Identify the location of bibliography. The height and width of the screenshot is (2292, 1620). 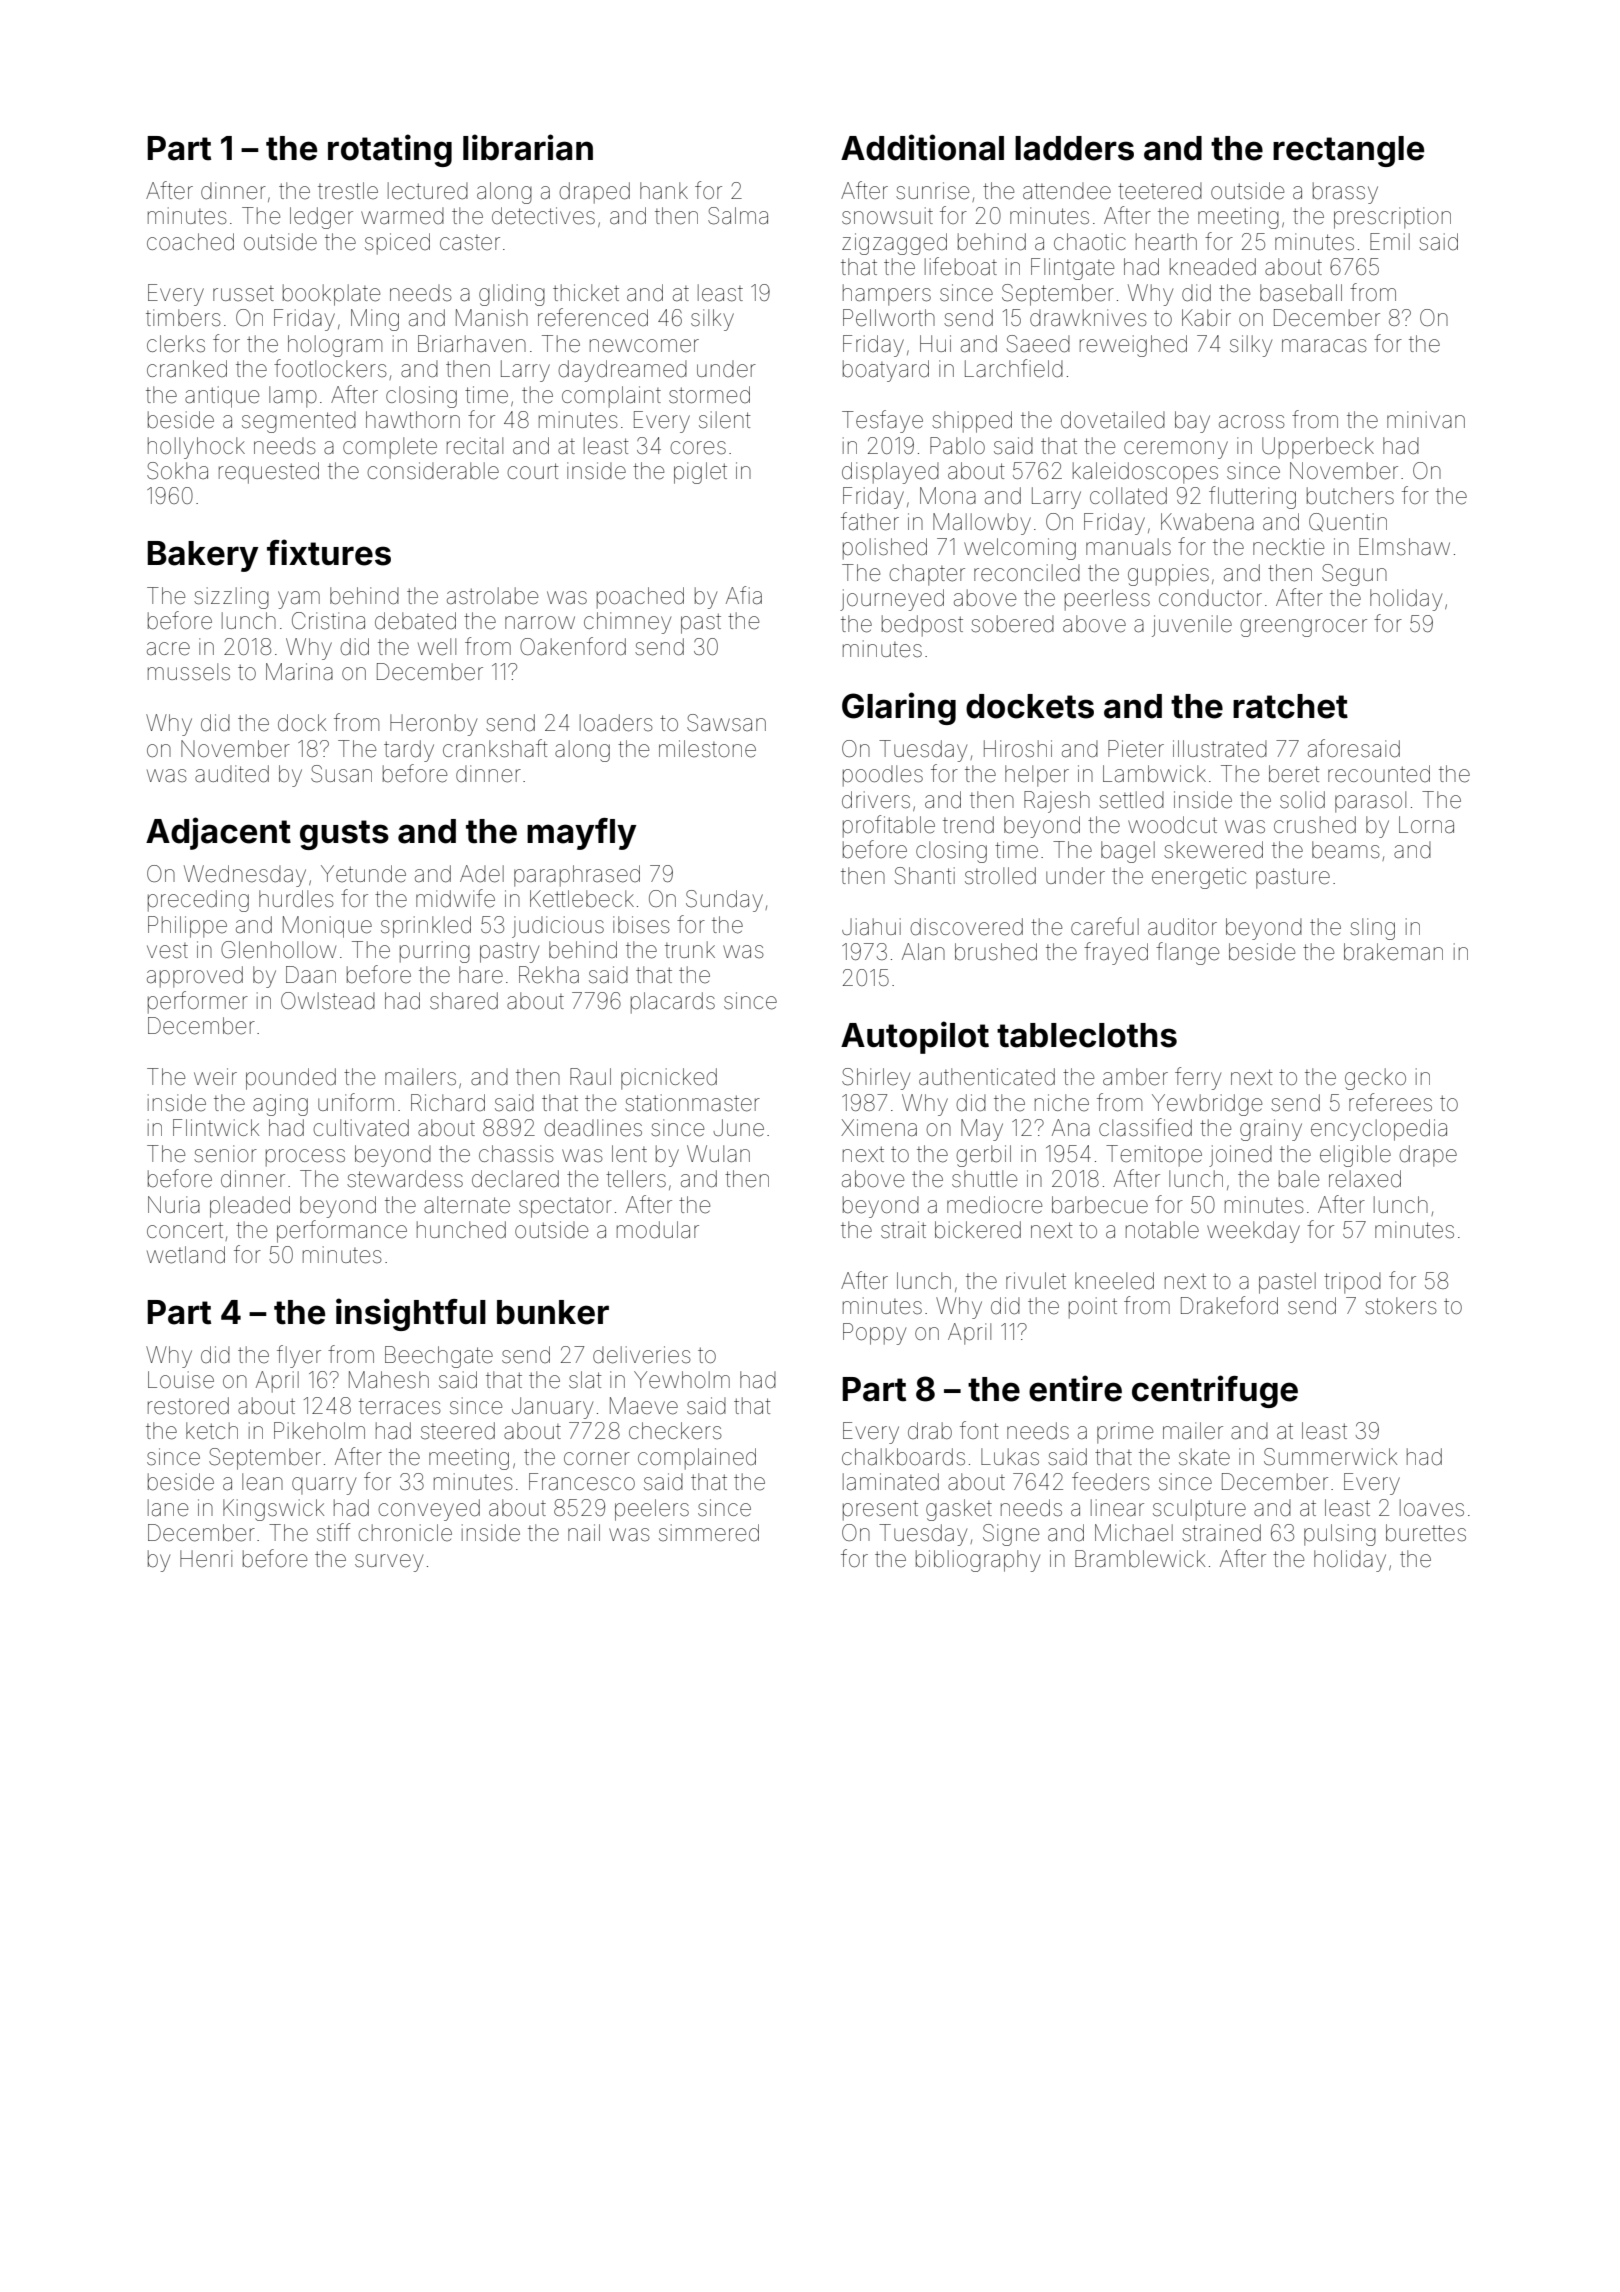
(978, 1561).
